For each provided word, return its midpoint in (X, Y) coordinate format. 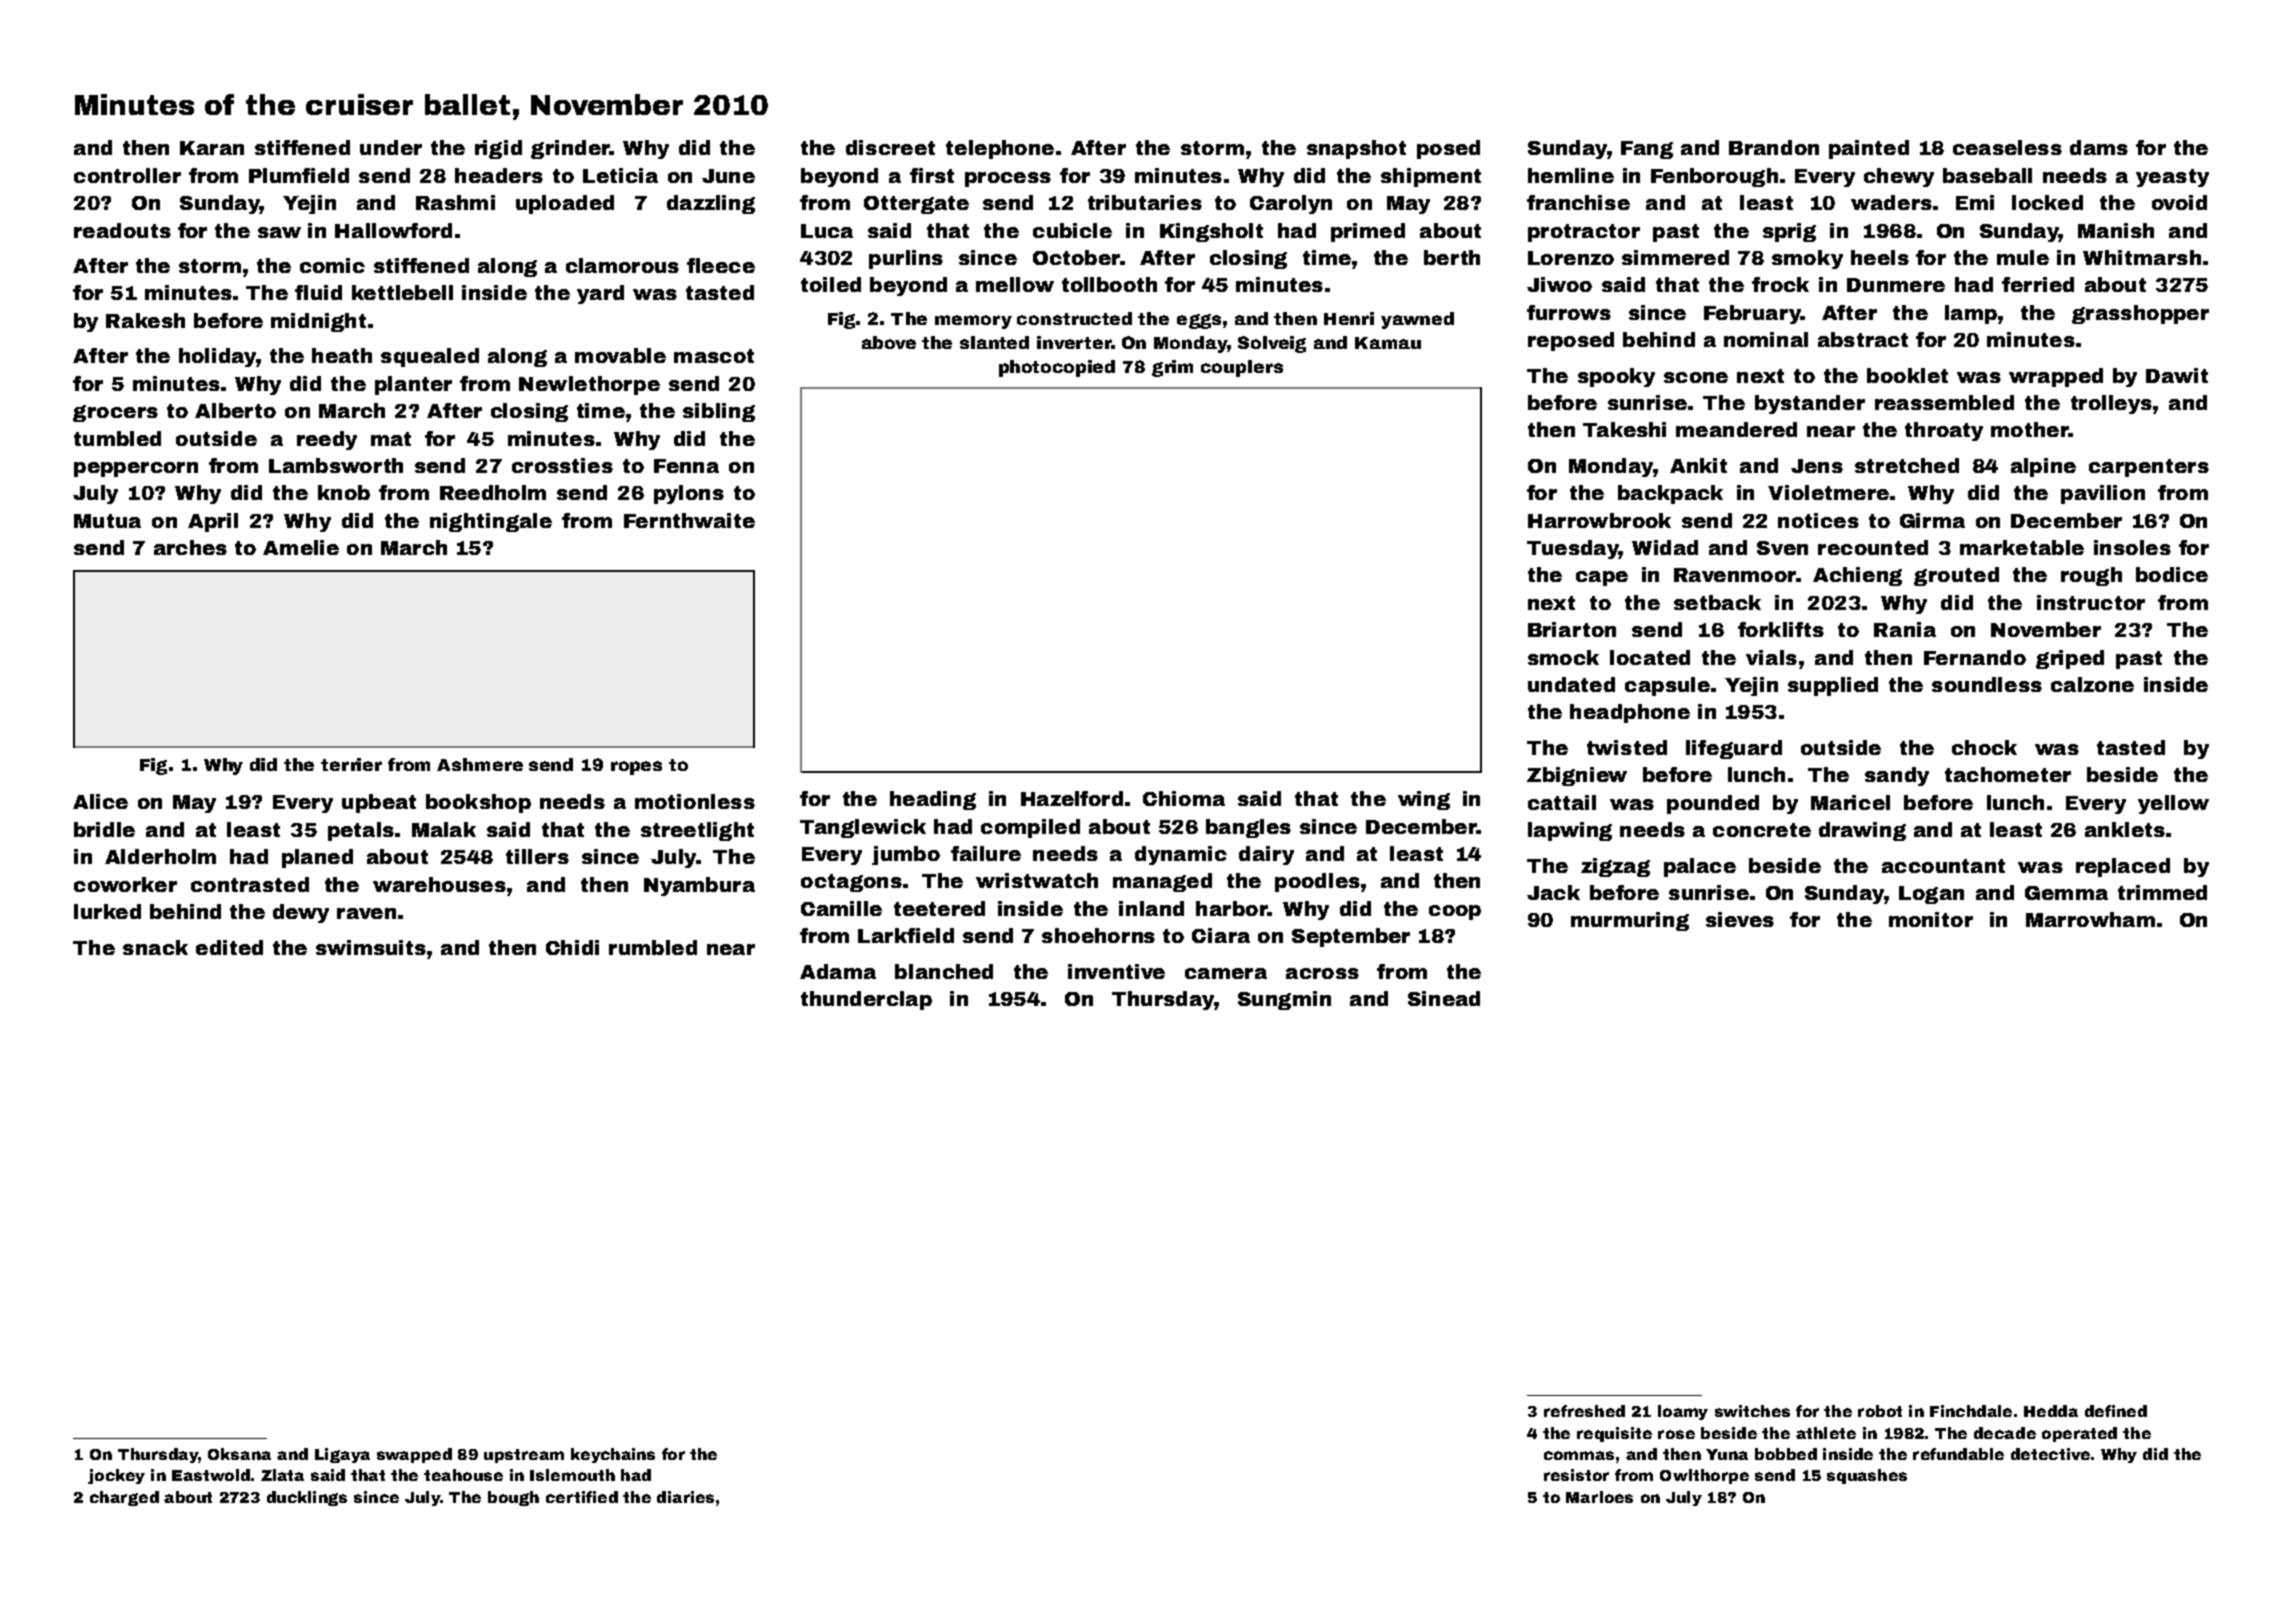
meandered (1736, 429)
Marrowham (2090, 919)
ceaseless (2007, 147)
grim (1172, 368)
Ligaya (342, 1455)
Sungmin (1284, 1000)
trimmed (2162, 892)
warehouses (439, 884)
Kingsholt (1211, 232)
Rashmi (455, 202)
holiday (217, 357)
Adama (838, 971)
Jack (1553, 892)
